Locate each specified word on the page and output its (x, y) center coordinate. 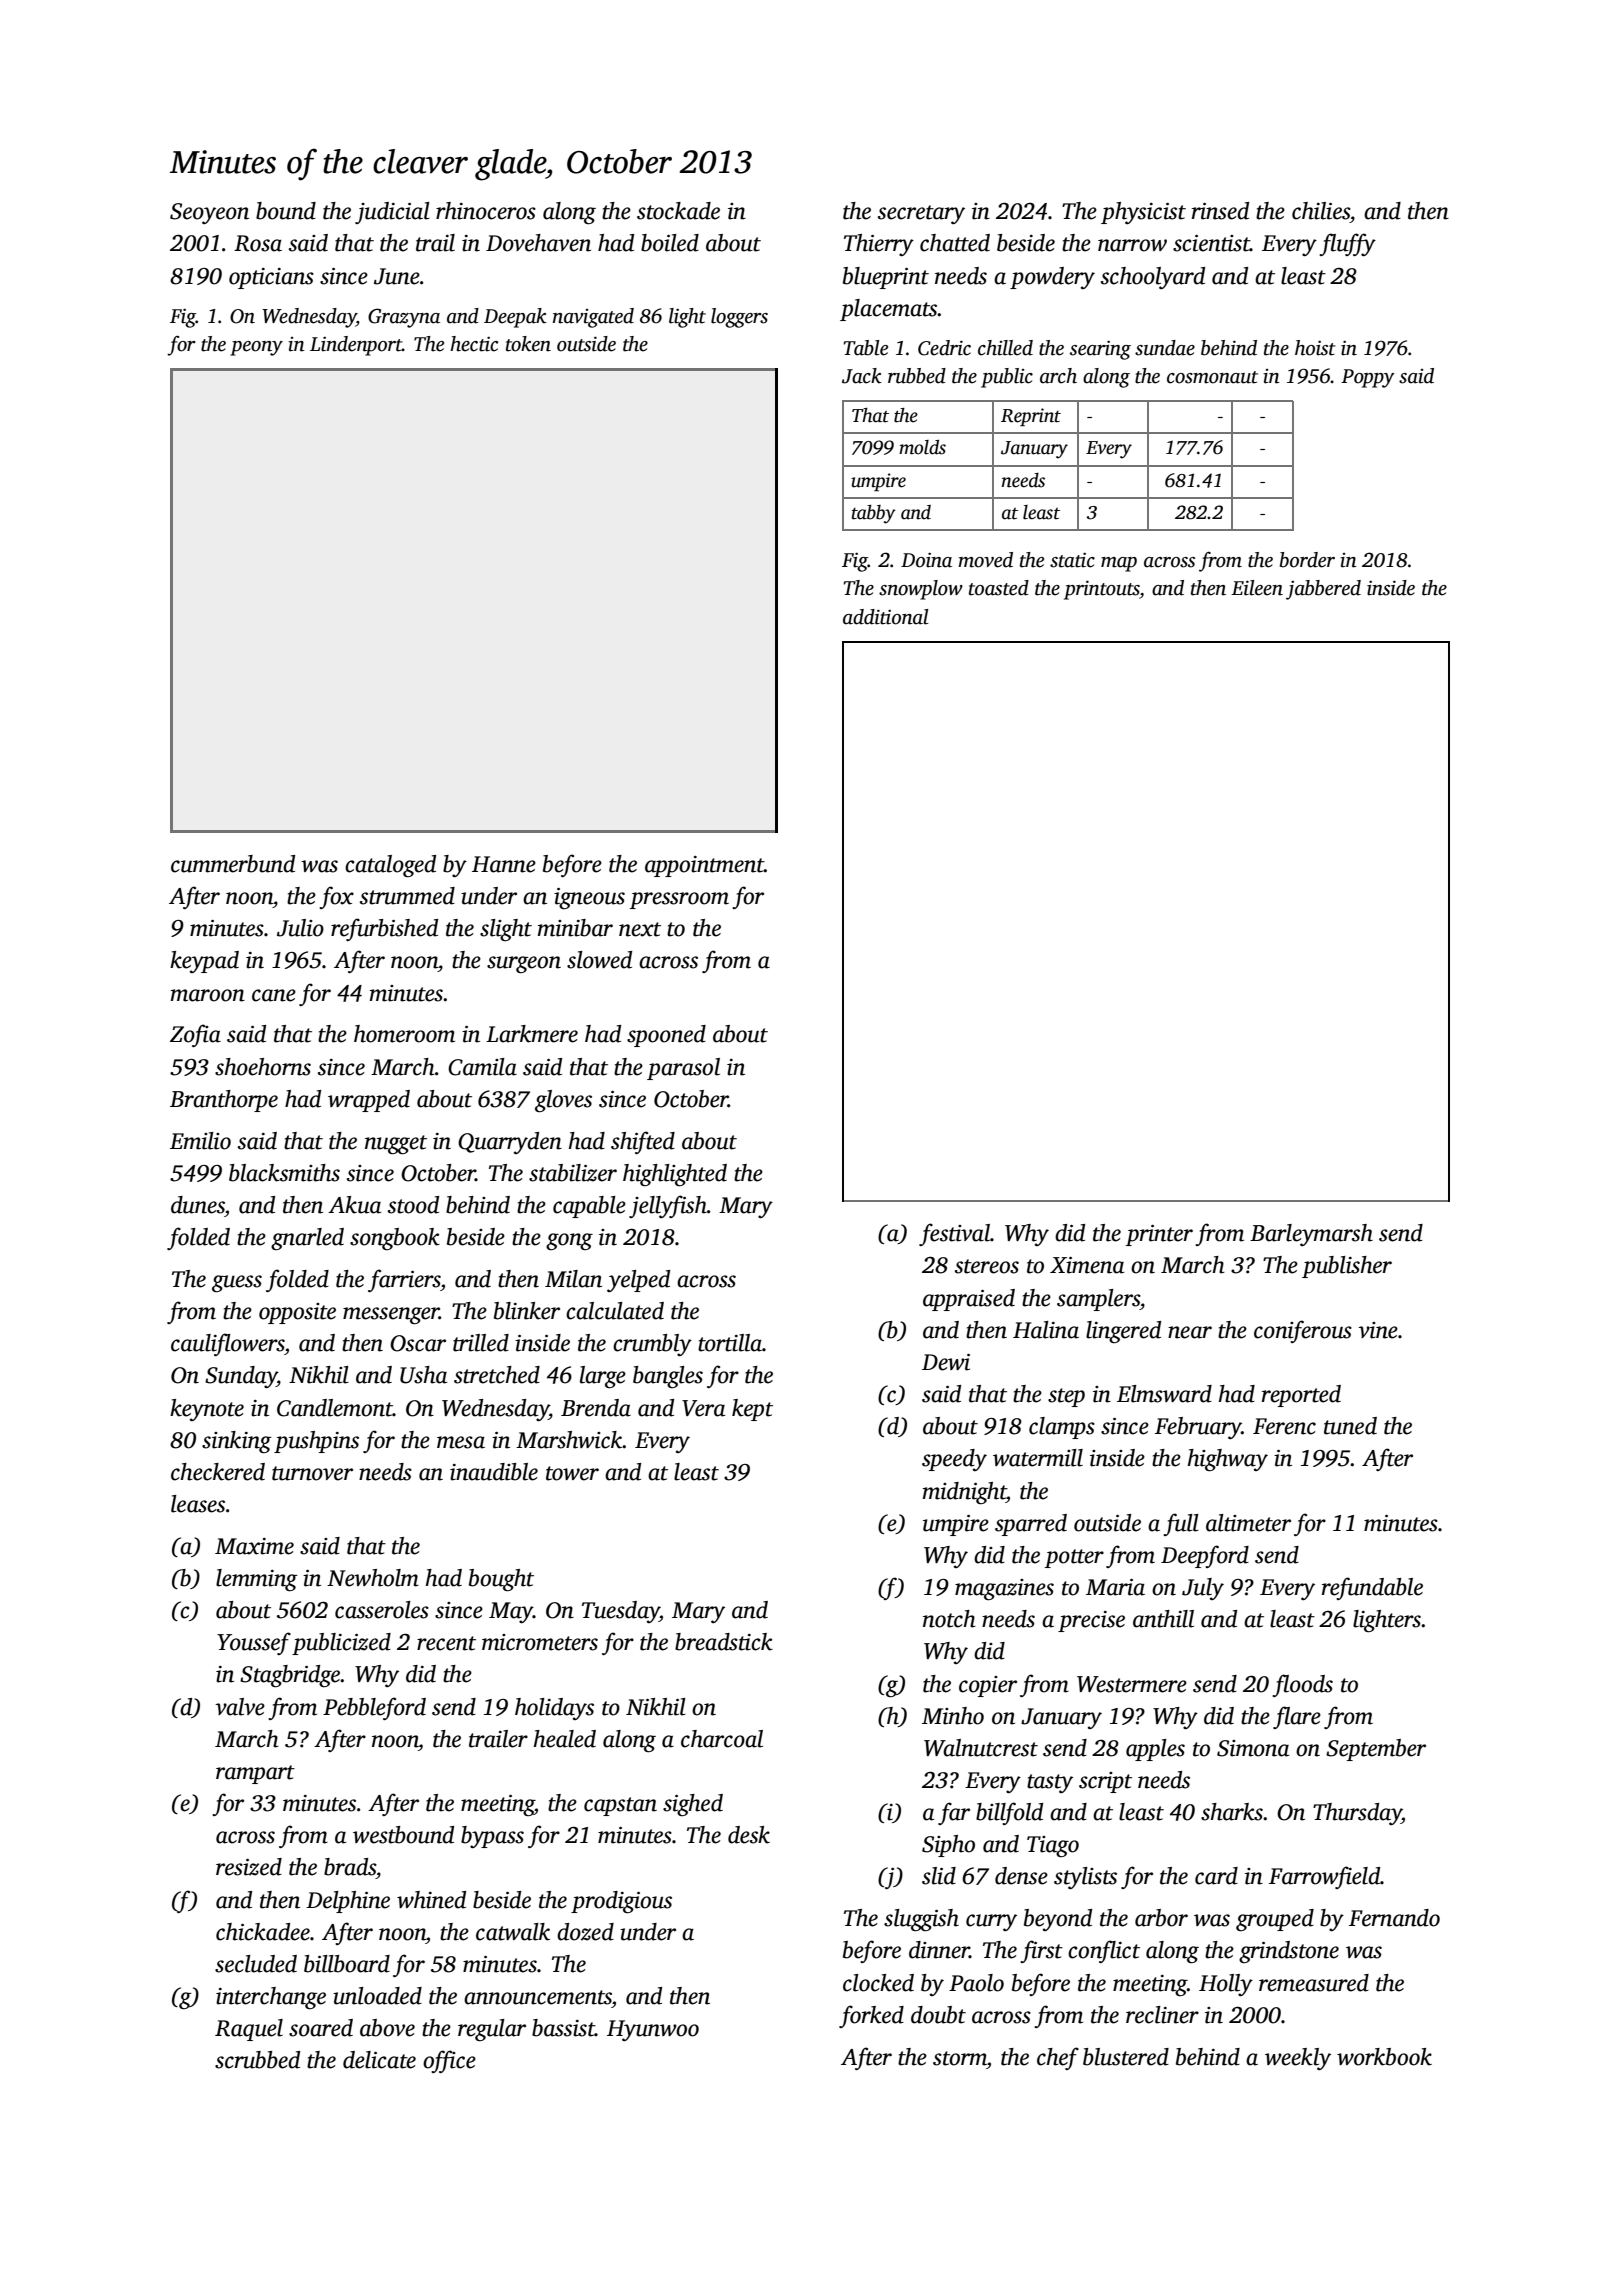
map (1119, 564)
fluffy (1347, 244)
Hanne (504, 864)
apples (1155, 1750)
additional (886, 617)
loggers (739, 318)
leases (198, 1504)
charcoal (722, 1739)
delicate (379, 2060)
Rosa (258, 243)
